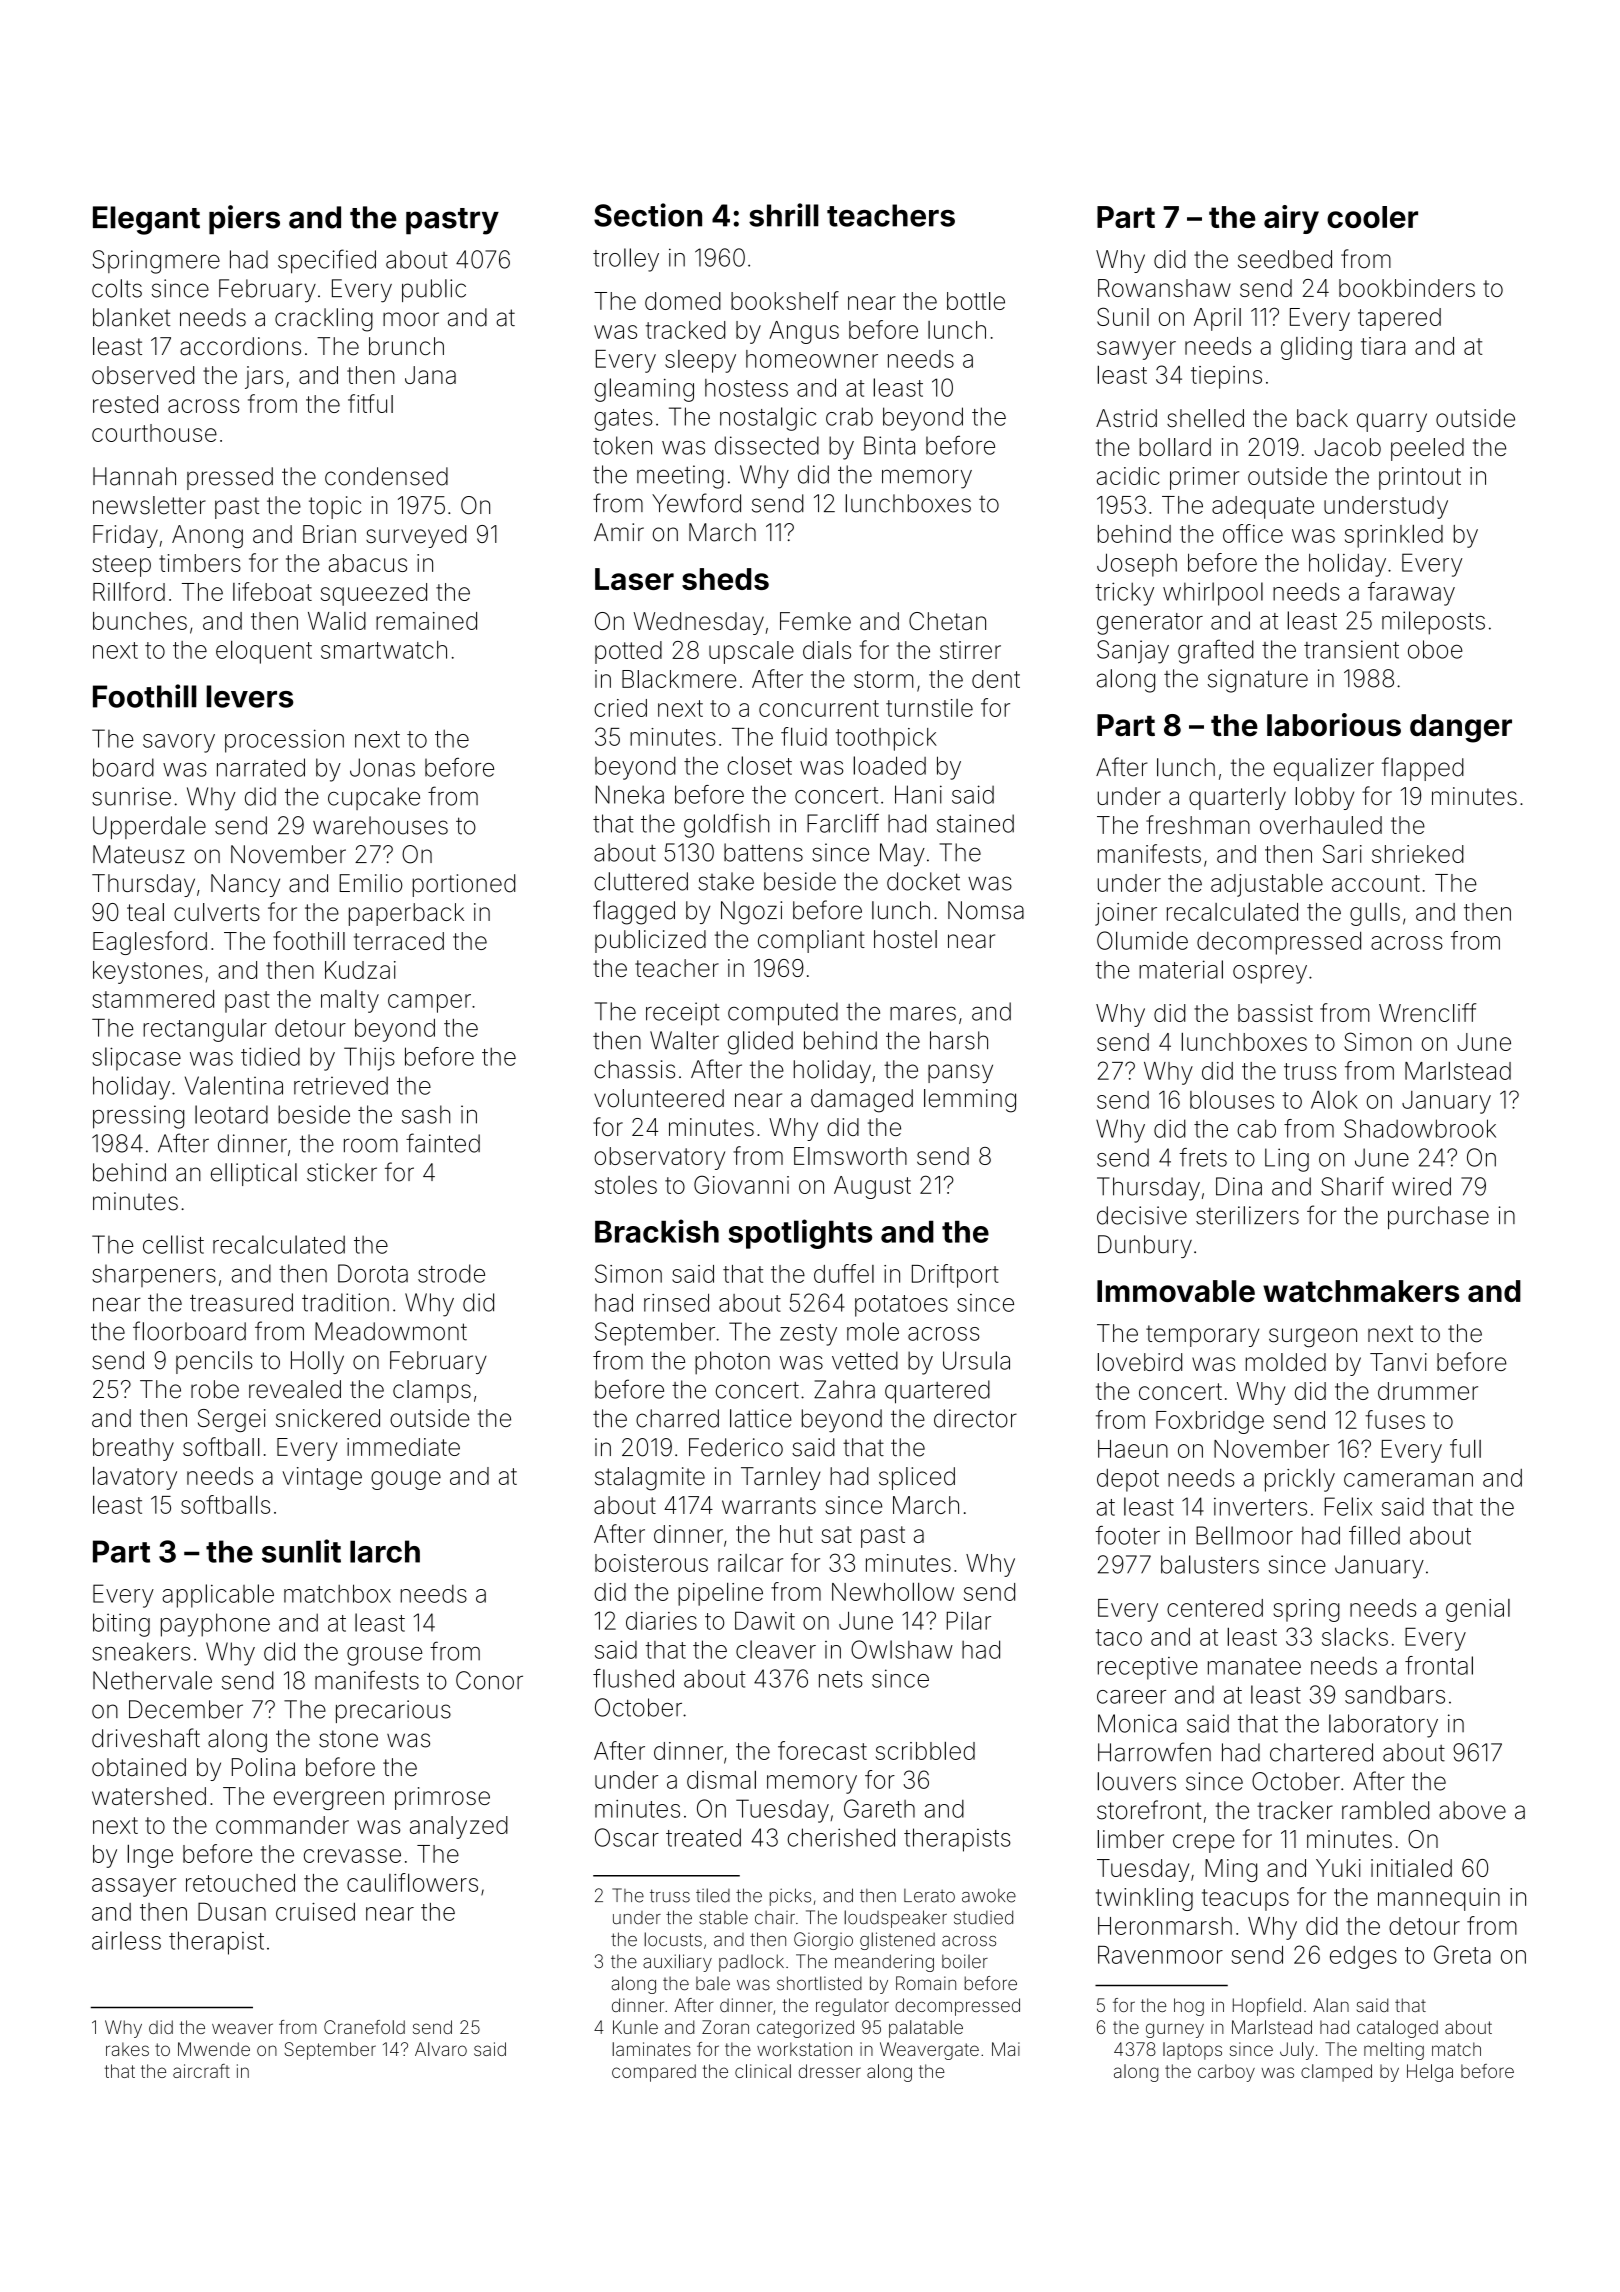  I want to click on Hannah, so click(134, 476).
